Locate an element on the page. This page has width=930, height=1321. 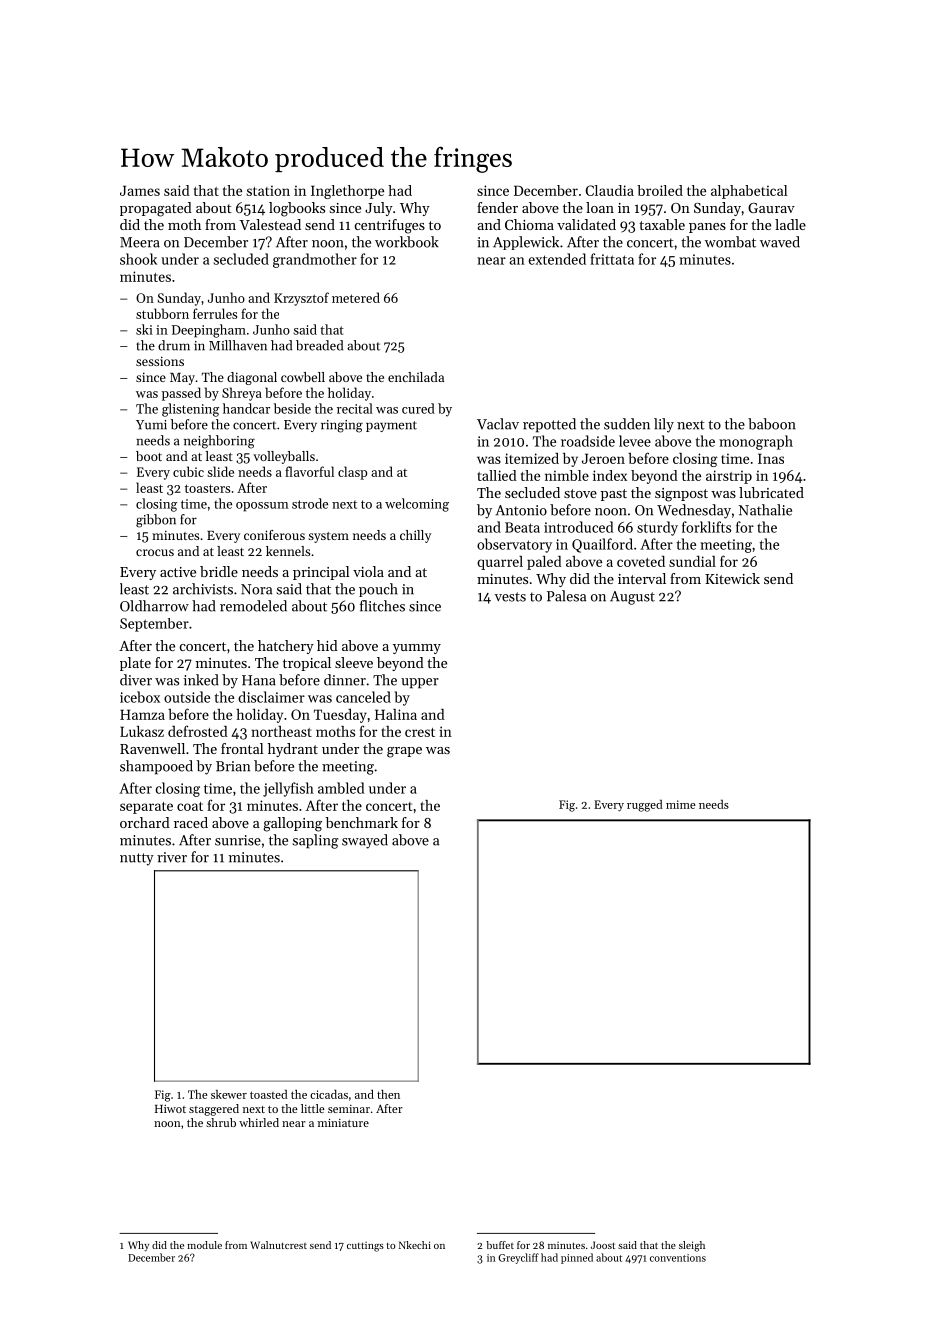
alphabetical is located at coordinates (749, 192).
